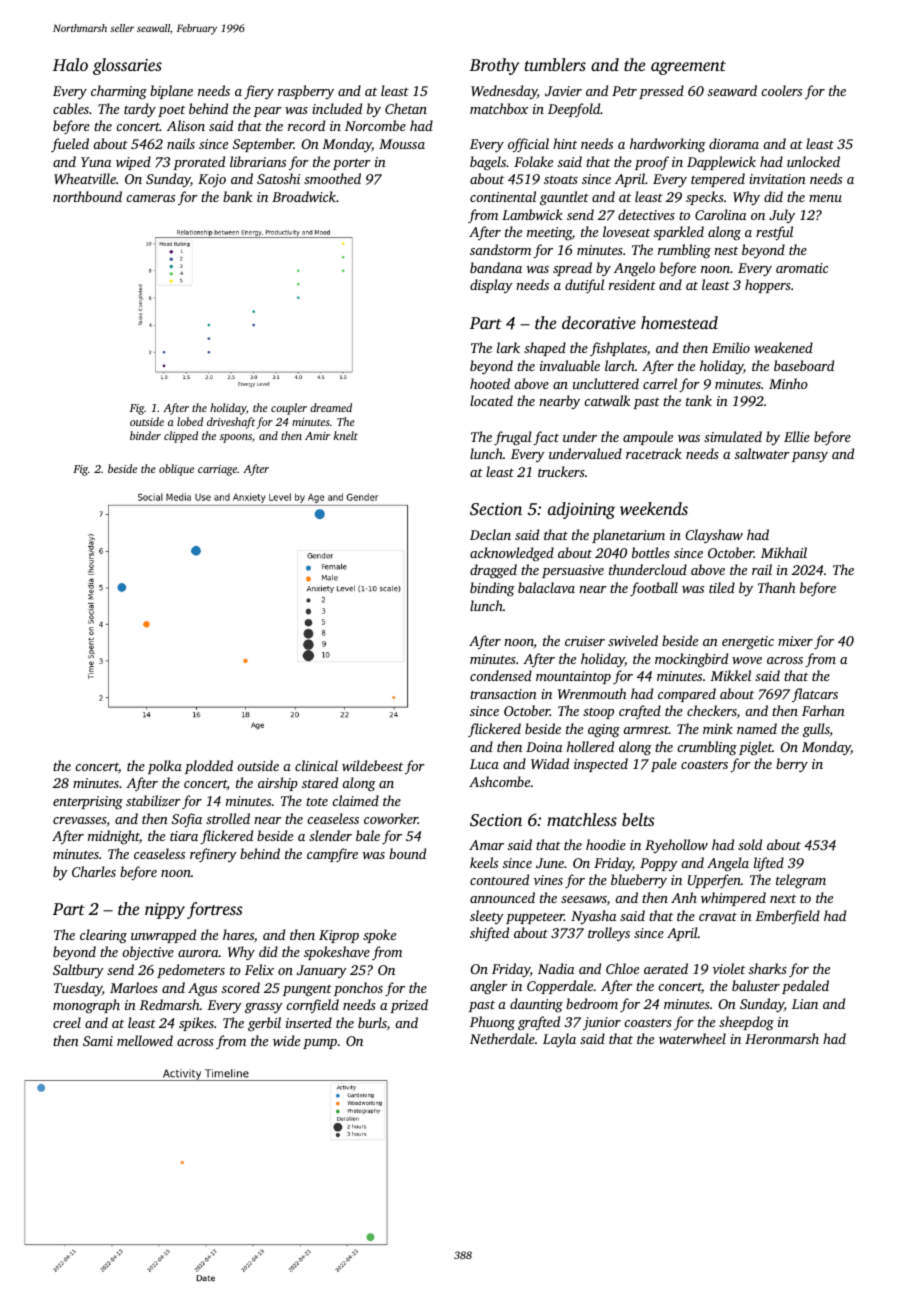  Describe the element at coordinates (490, 534) in the screenshot. I see `Declan` at that location.
